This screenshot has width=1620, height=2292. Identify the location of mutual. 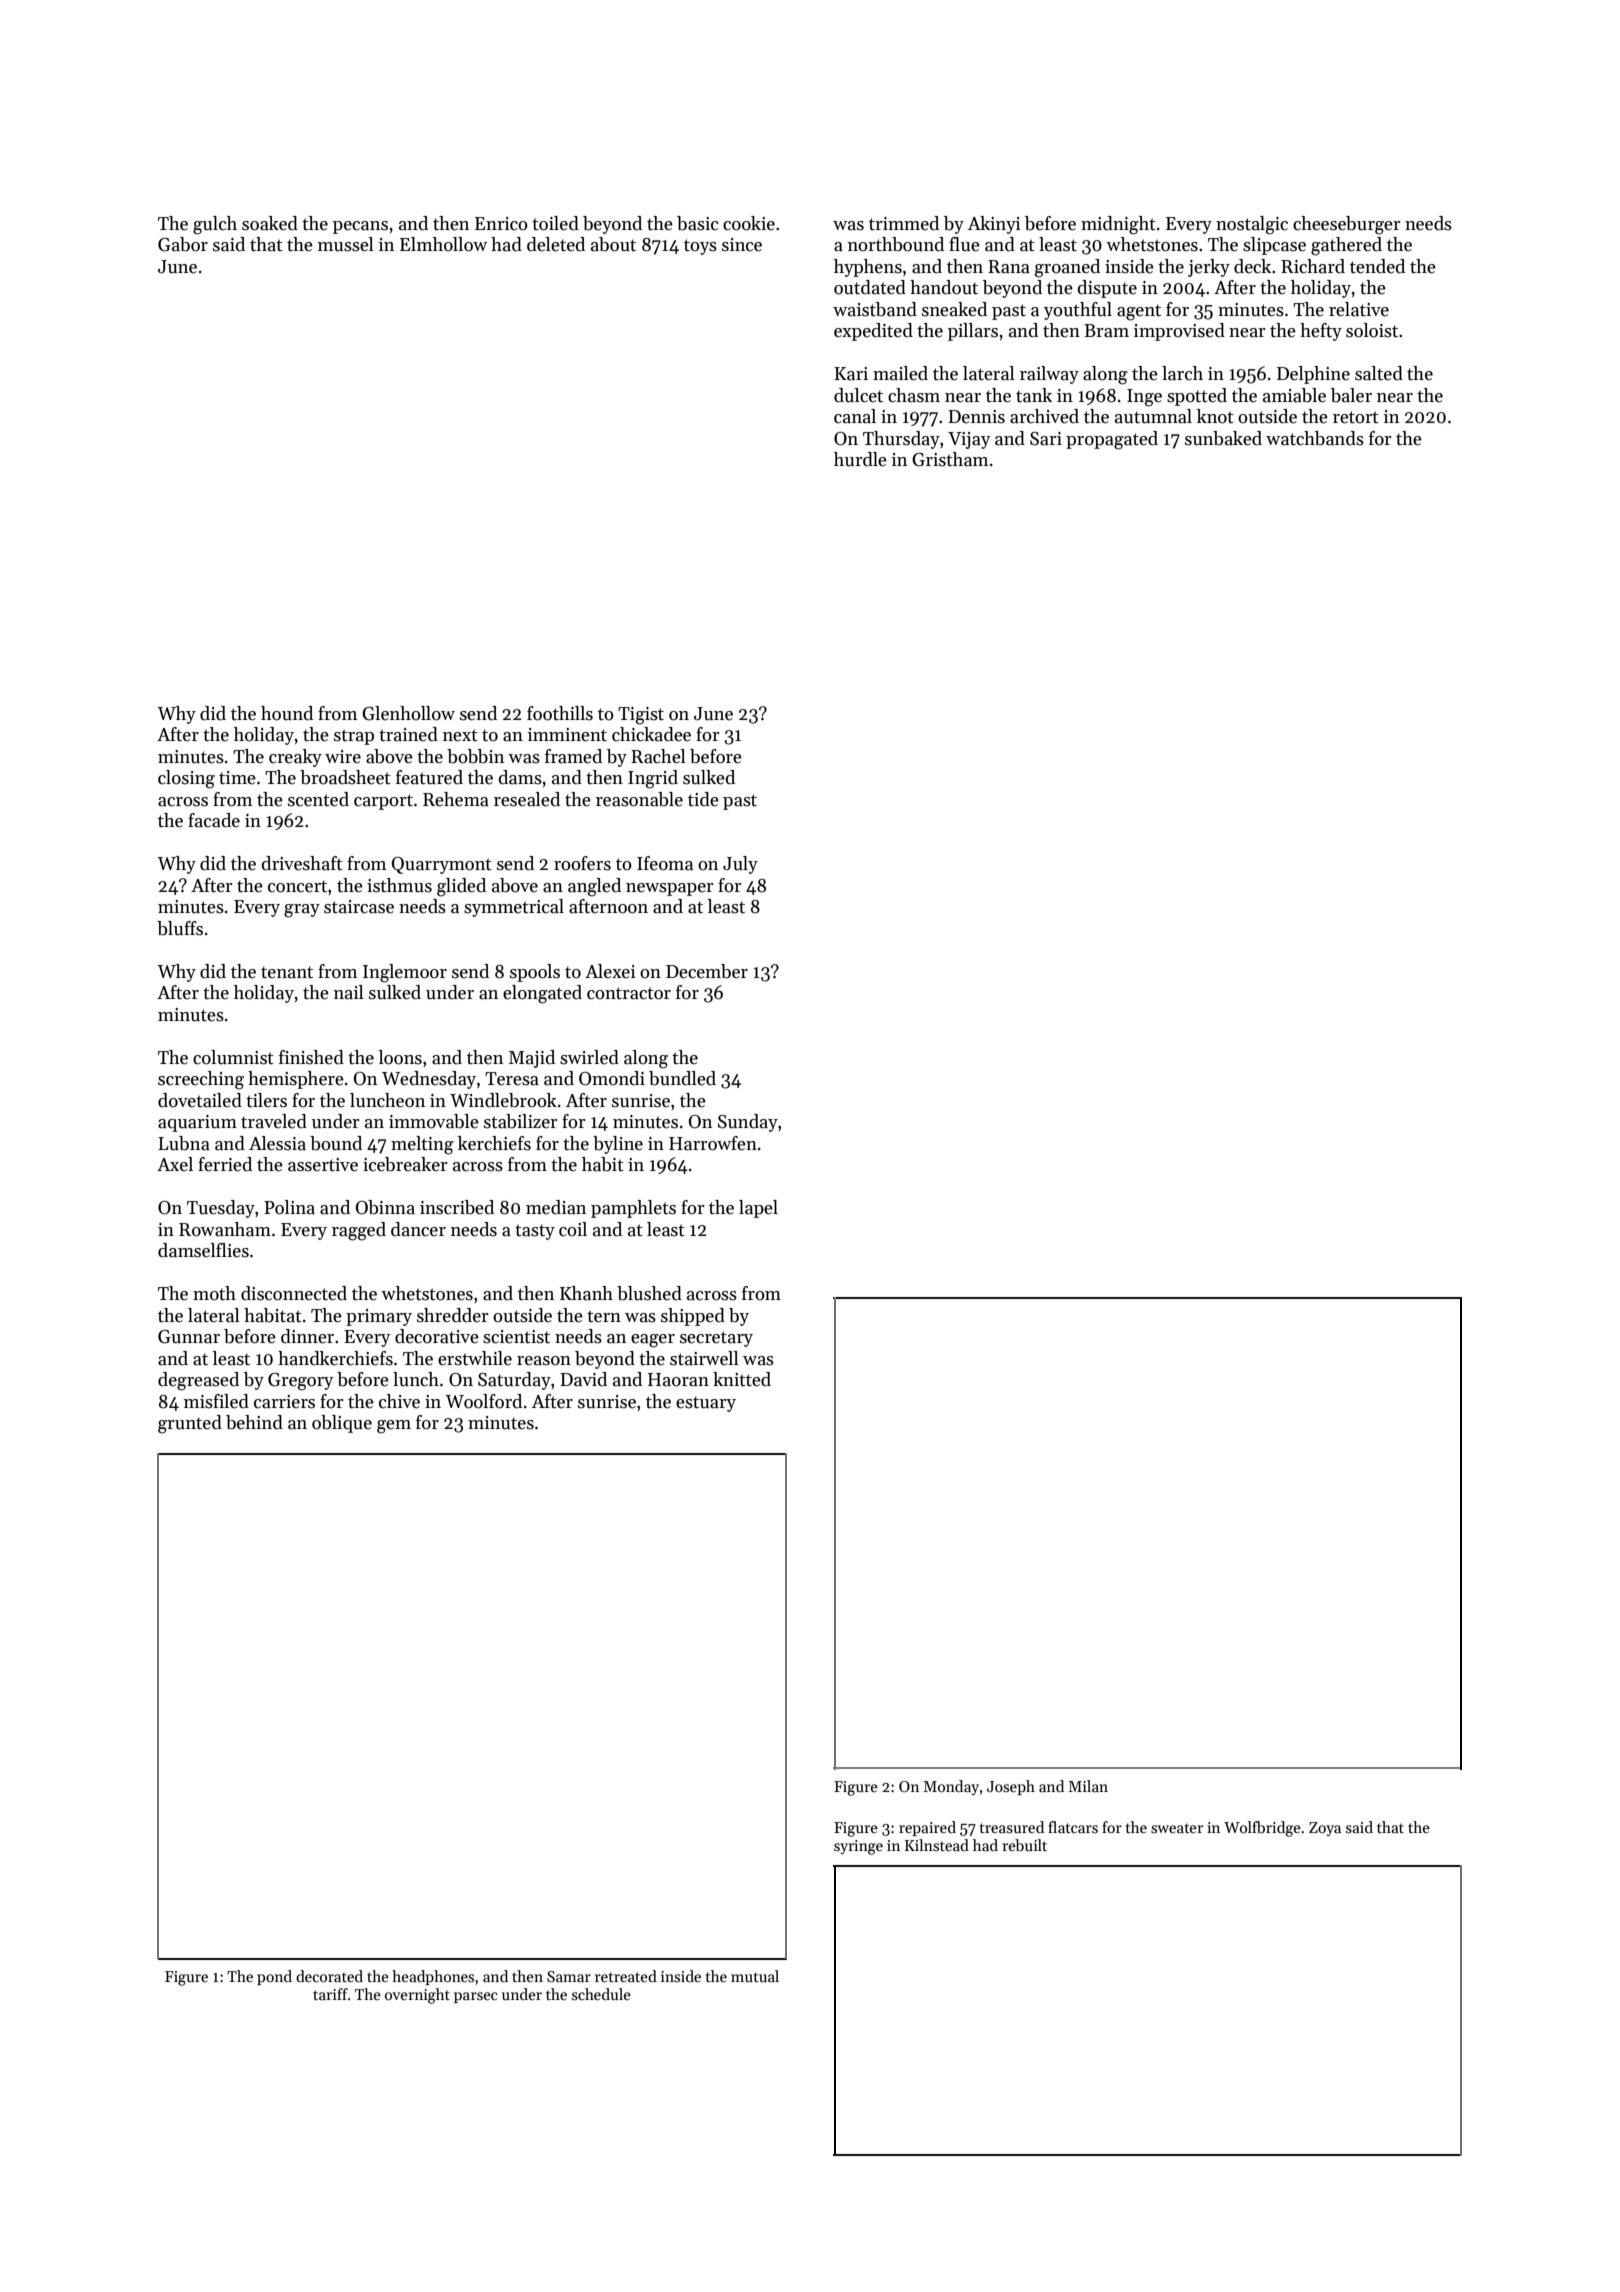
(755, 1976).
